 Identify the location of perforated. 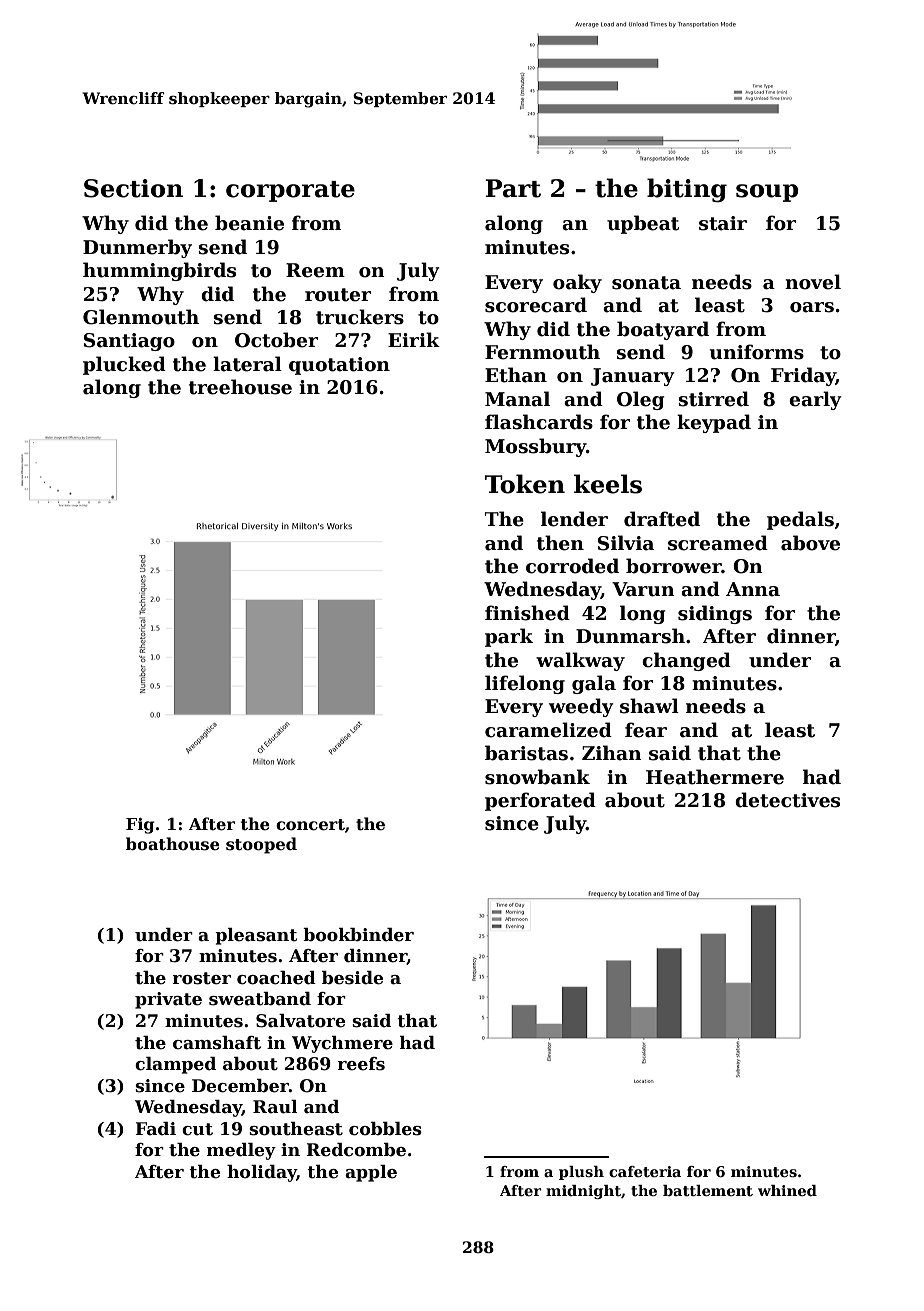
(540, 801).
